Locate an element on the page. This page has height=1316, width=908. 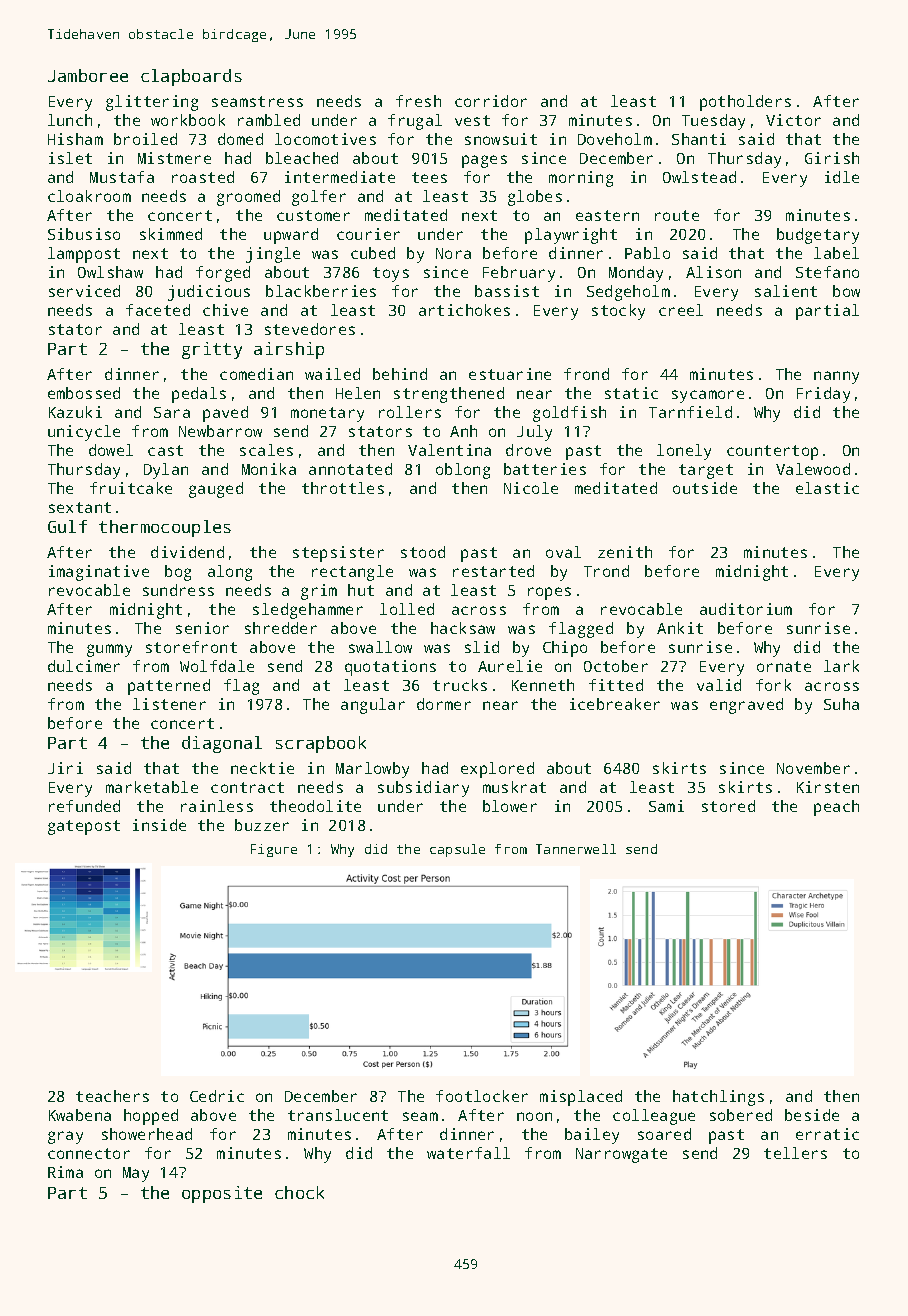
stored is located at coordinates (728, 806).
